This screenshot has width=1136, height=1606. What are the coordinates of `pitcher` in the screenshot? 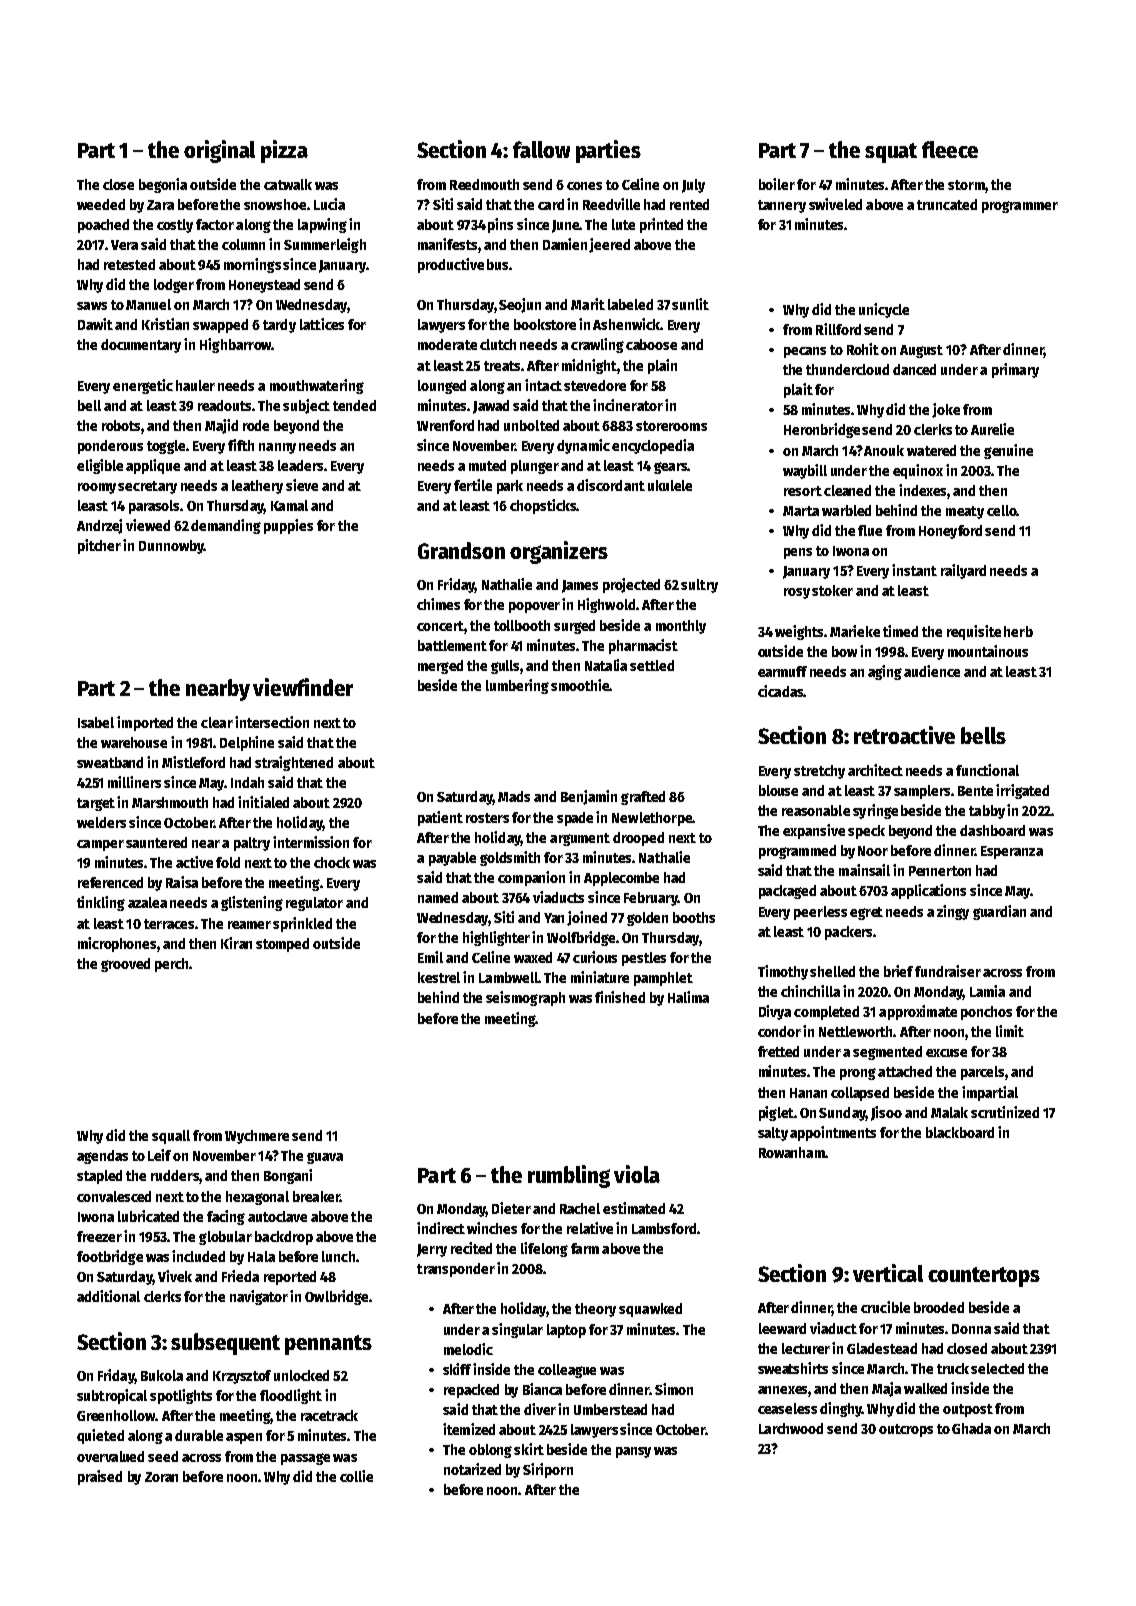 It's located at (99, 546).
